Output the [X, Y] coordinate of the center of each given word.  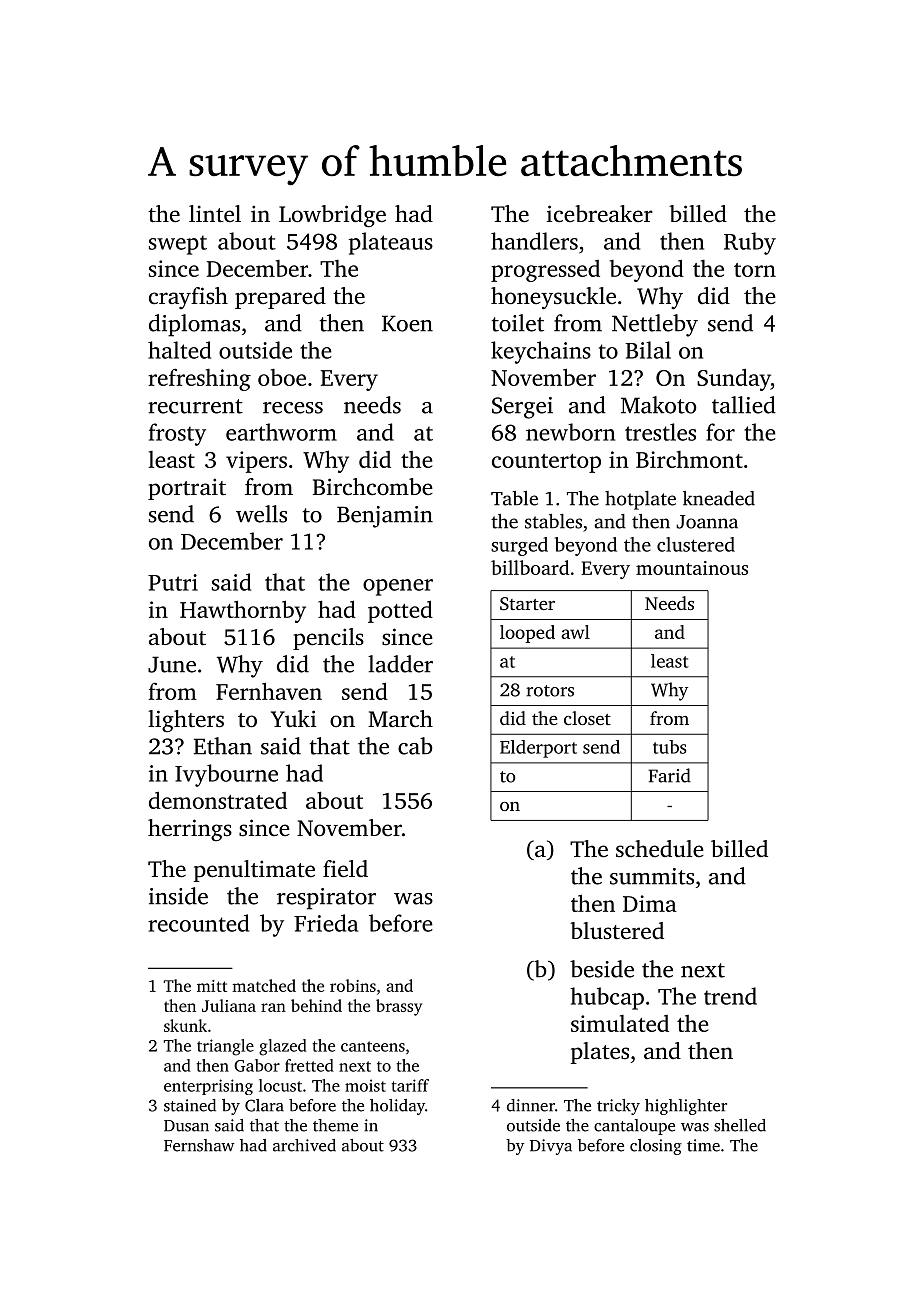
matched [264, 985]
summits [652, 876]
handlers [534, 241]
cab [415, 746]
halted [179, 350]
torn [755, 270]
